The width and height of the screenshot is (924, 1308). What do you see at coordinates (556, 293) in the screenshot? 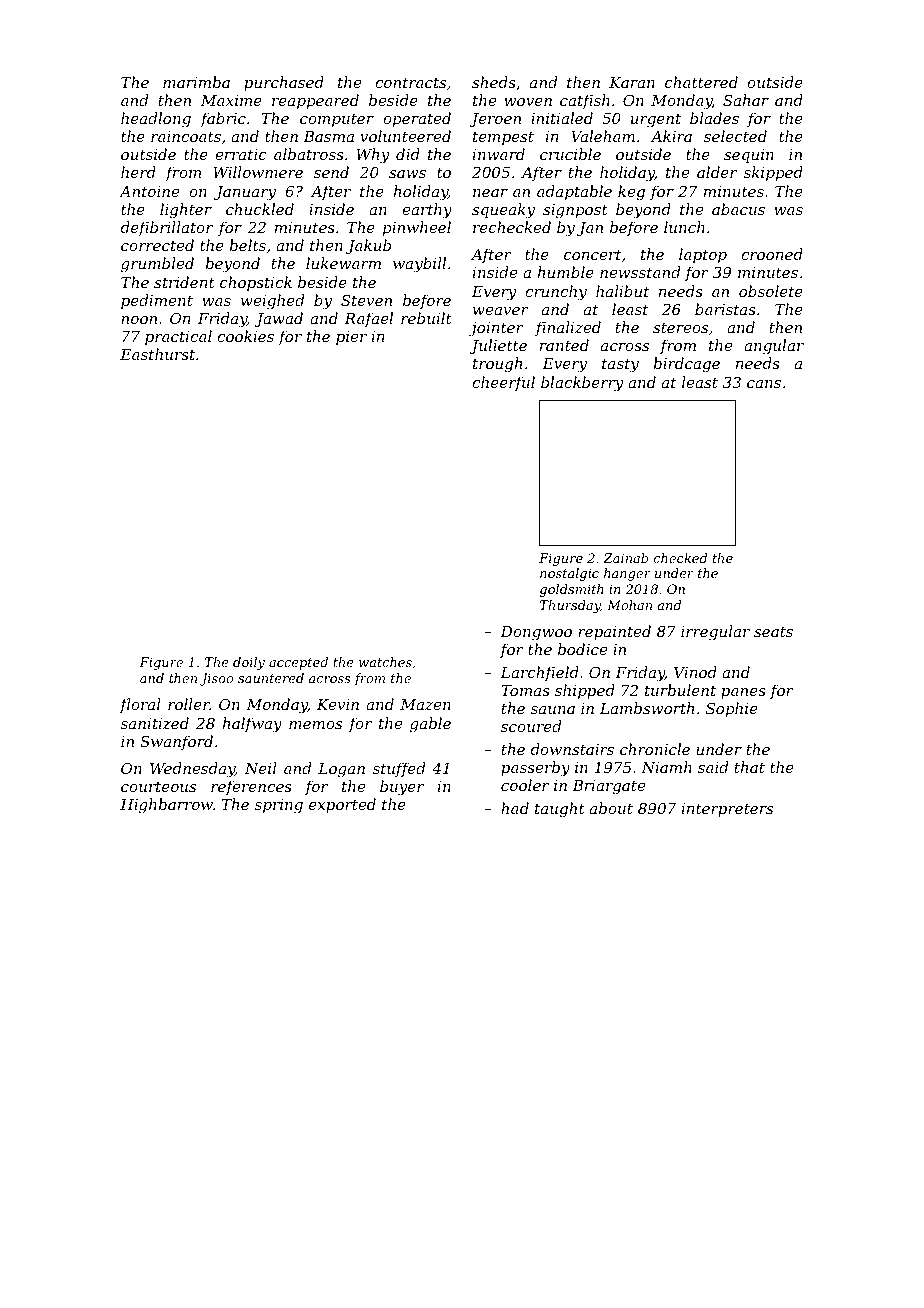
I see `crunchy` at bounding box center [556, 293].
